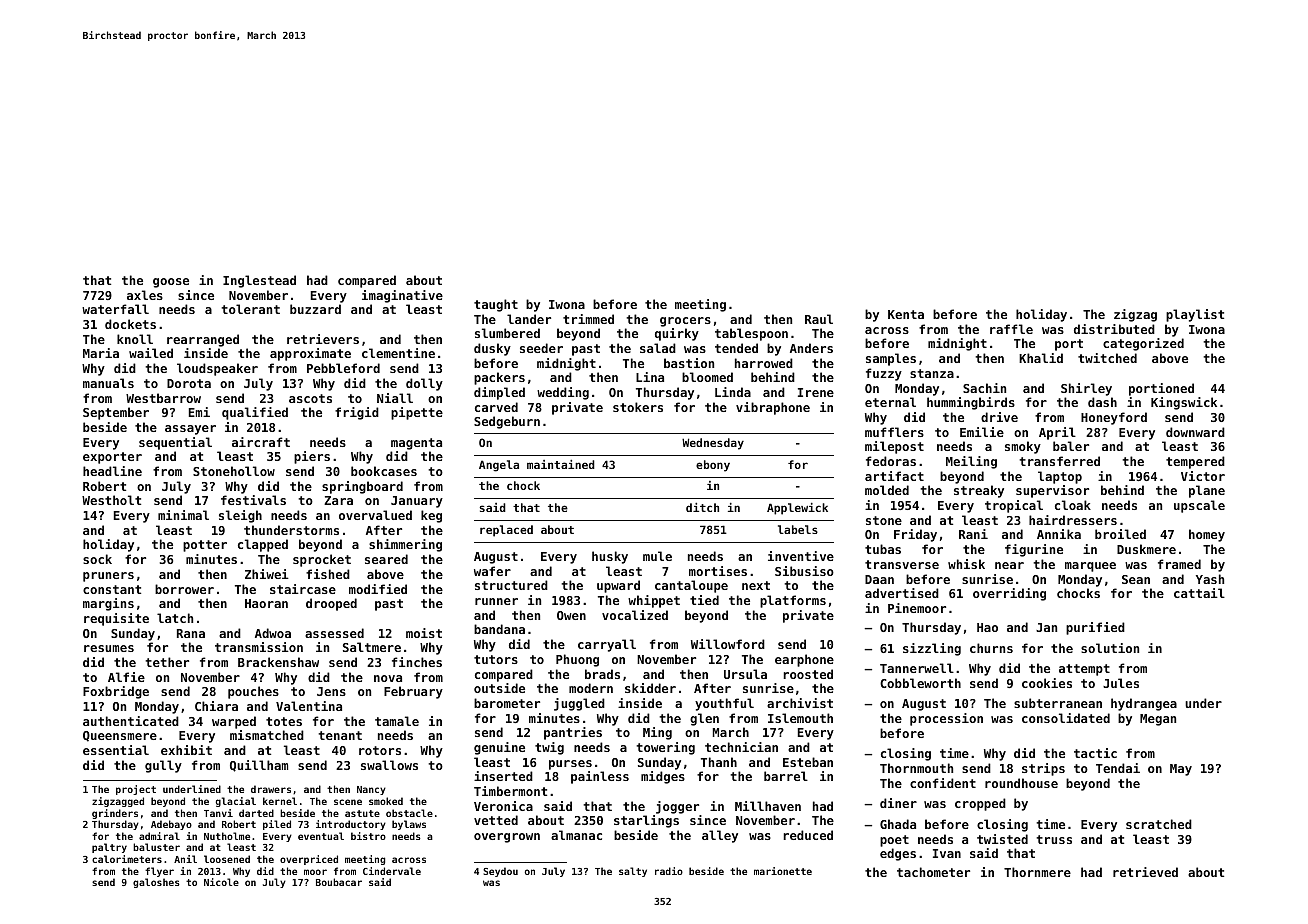  Describe the element at coordinates (156, 883) in the screenshot. I see `galoshes` at that location.
